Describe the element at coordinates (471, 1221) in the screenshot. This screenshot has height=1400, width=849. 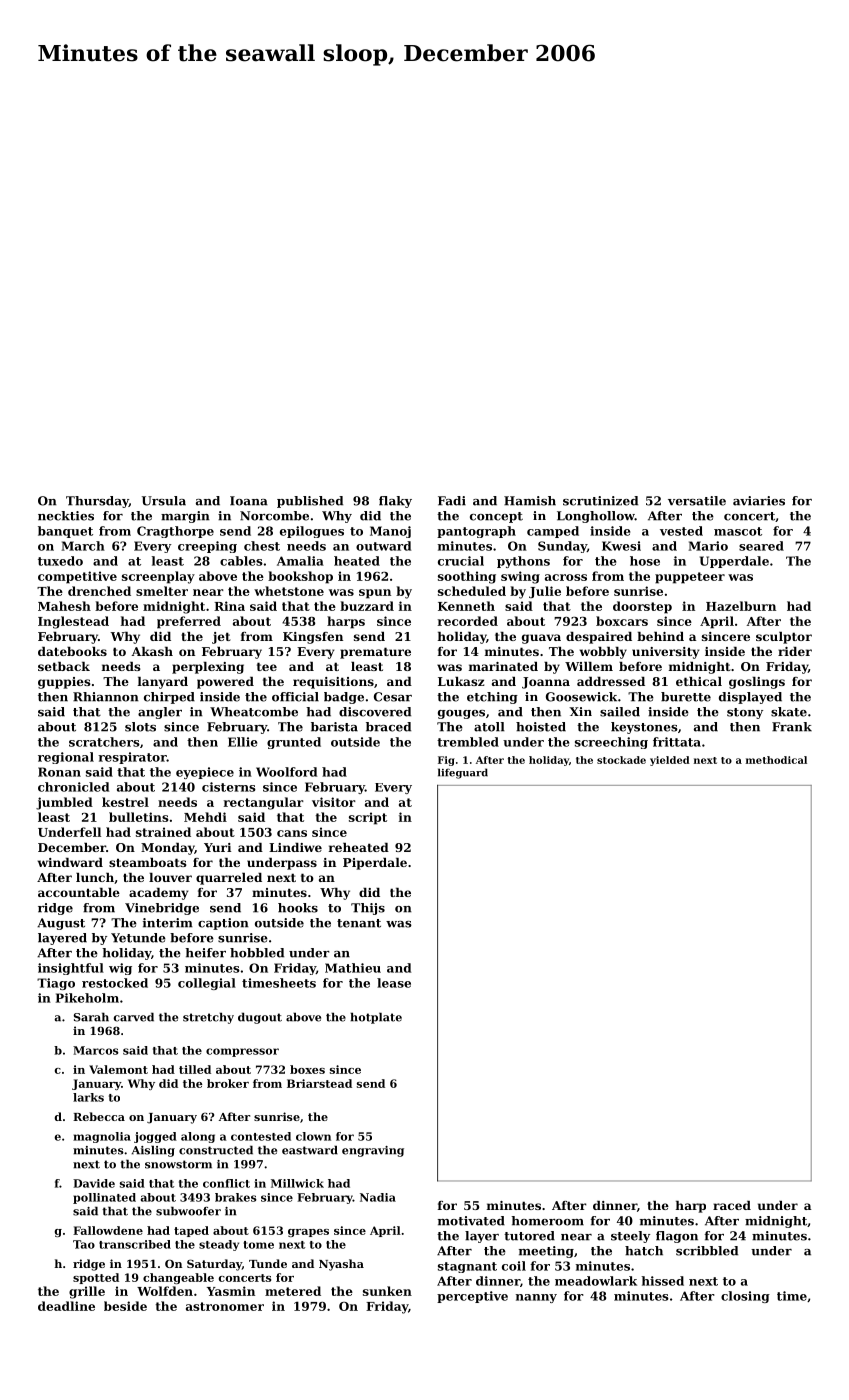
I see `motivated` at that location.
